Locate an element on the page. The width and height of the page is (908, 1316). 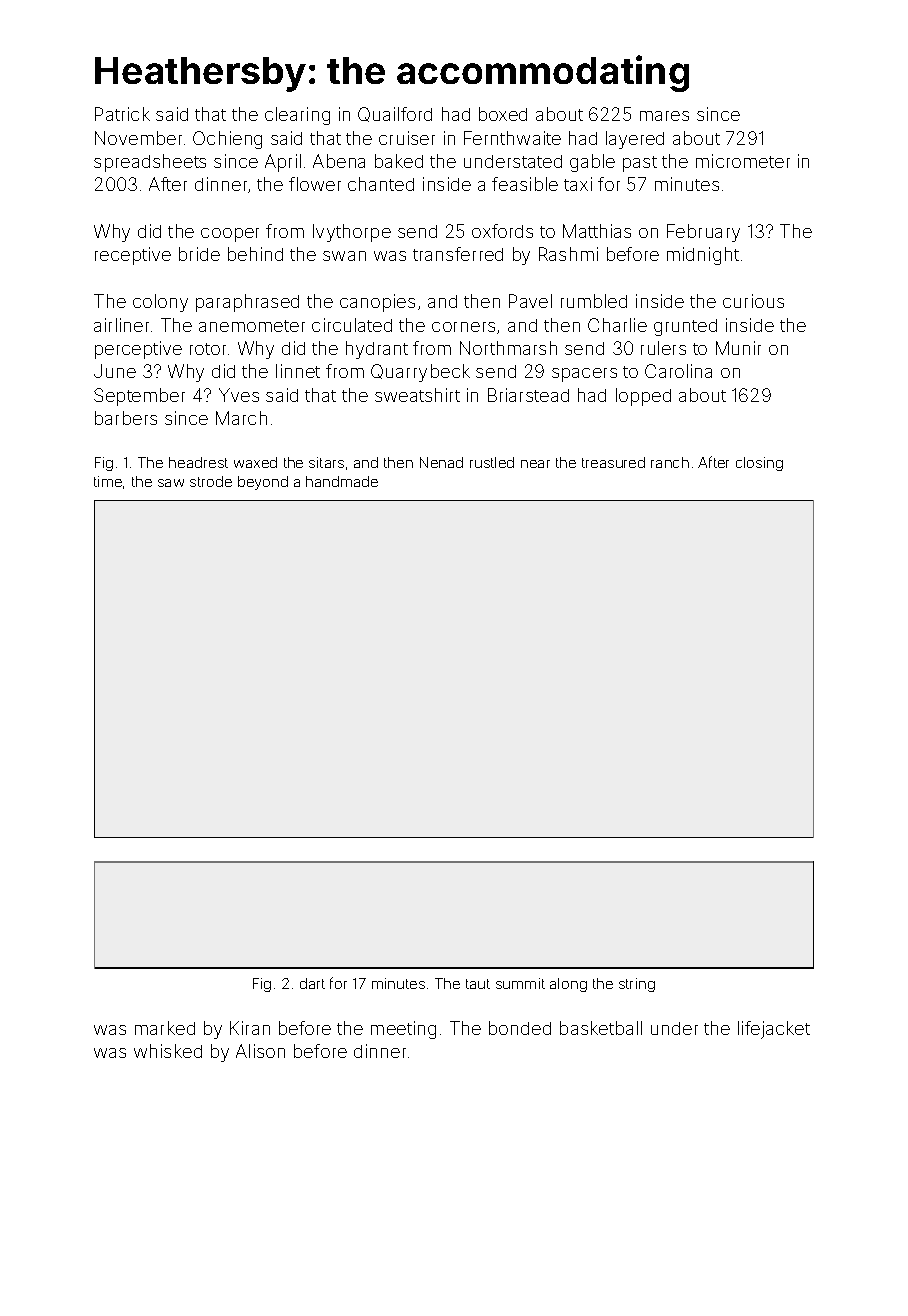
bride is located at coordinates (199, 254).
